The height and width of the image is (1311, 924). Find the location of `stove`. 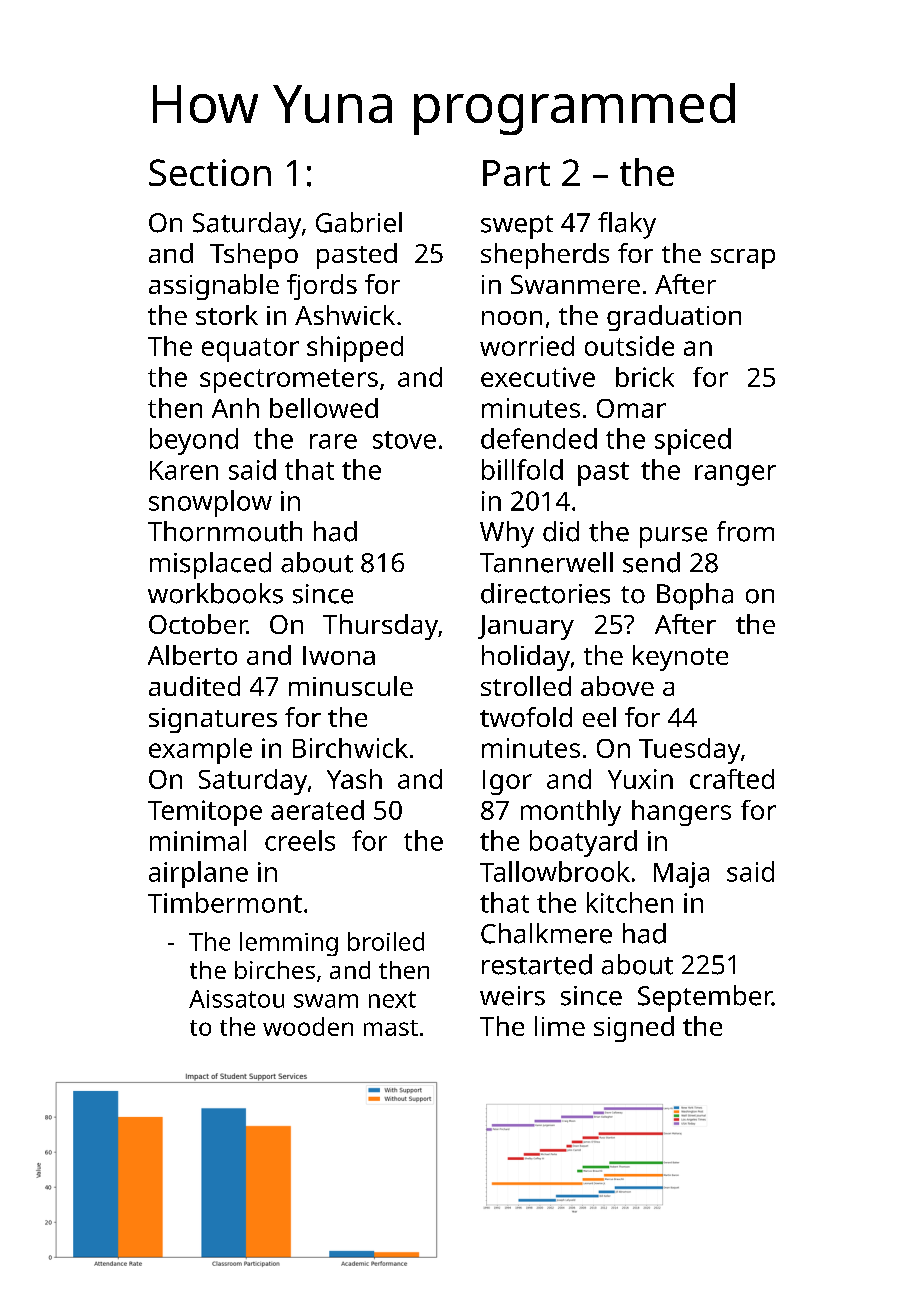

stove is located at coordinates (404, 440).
